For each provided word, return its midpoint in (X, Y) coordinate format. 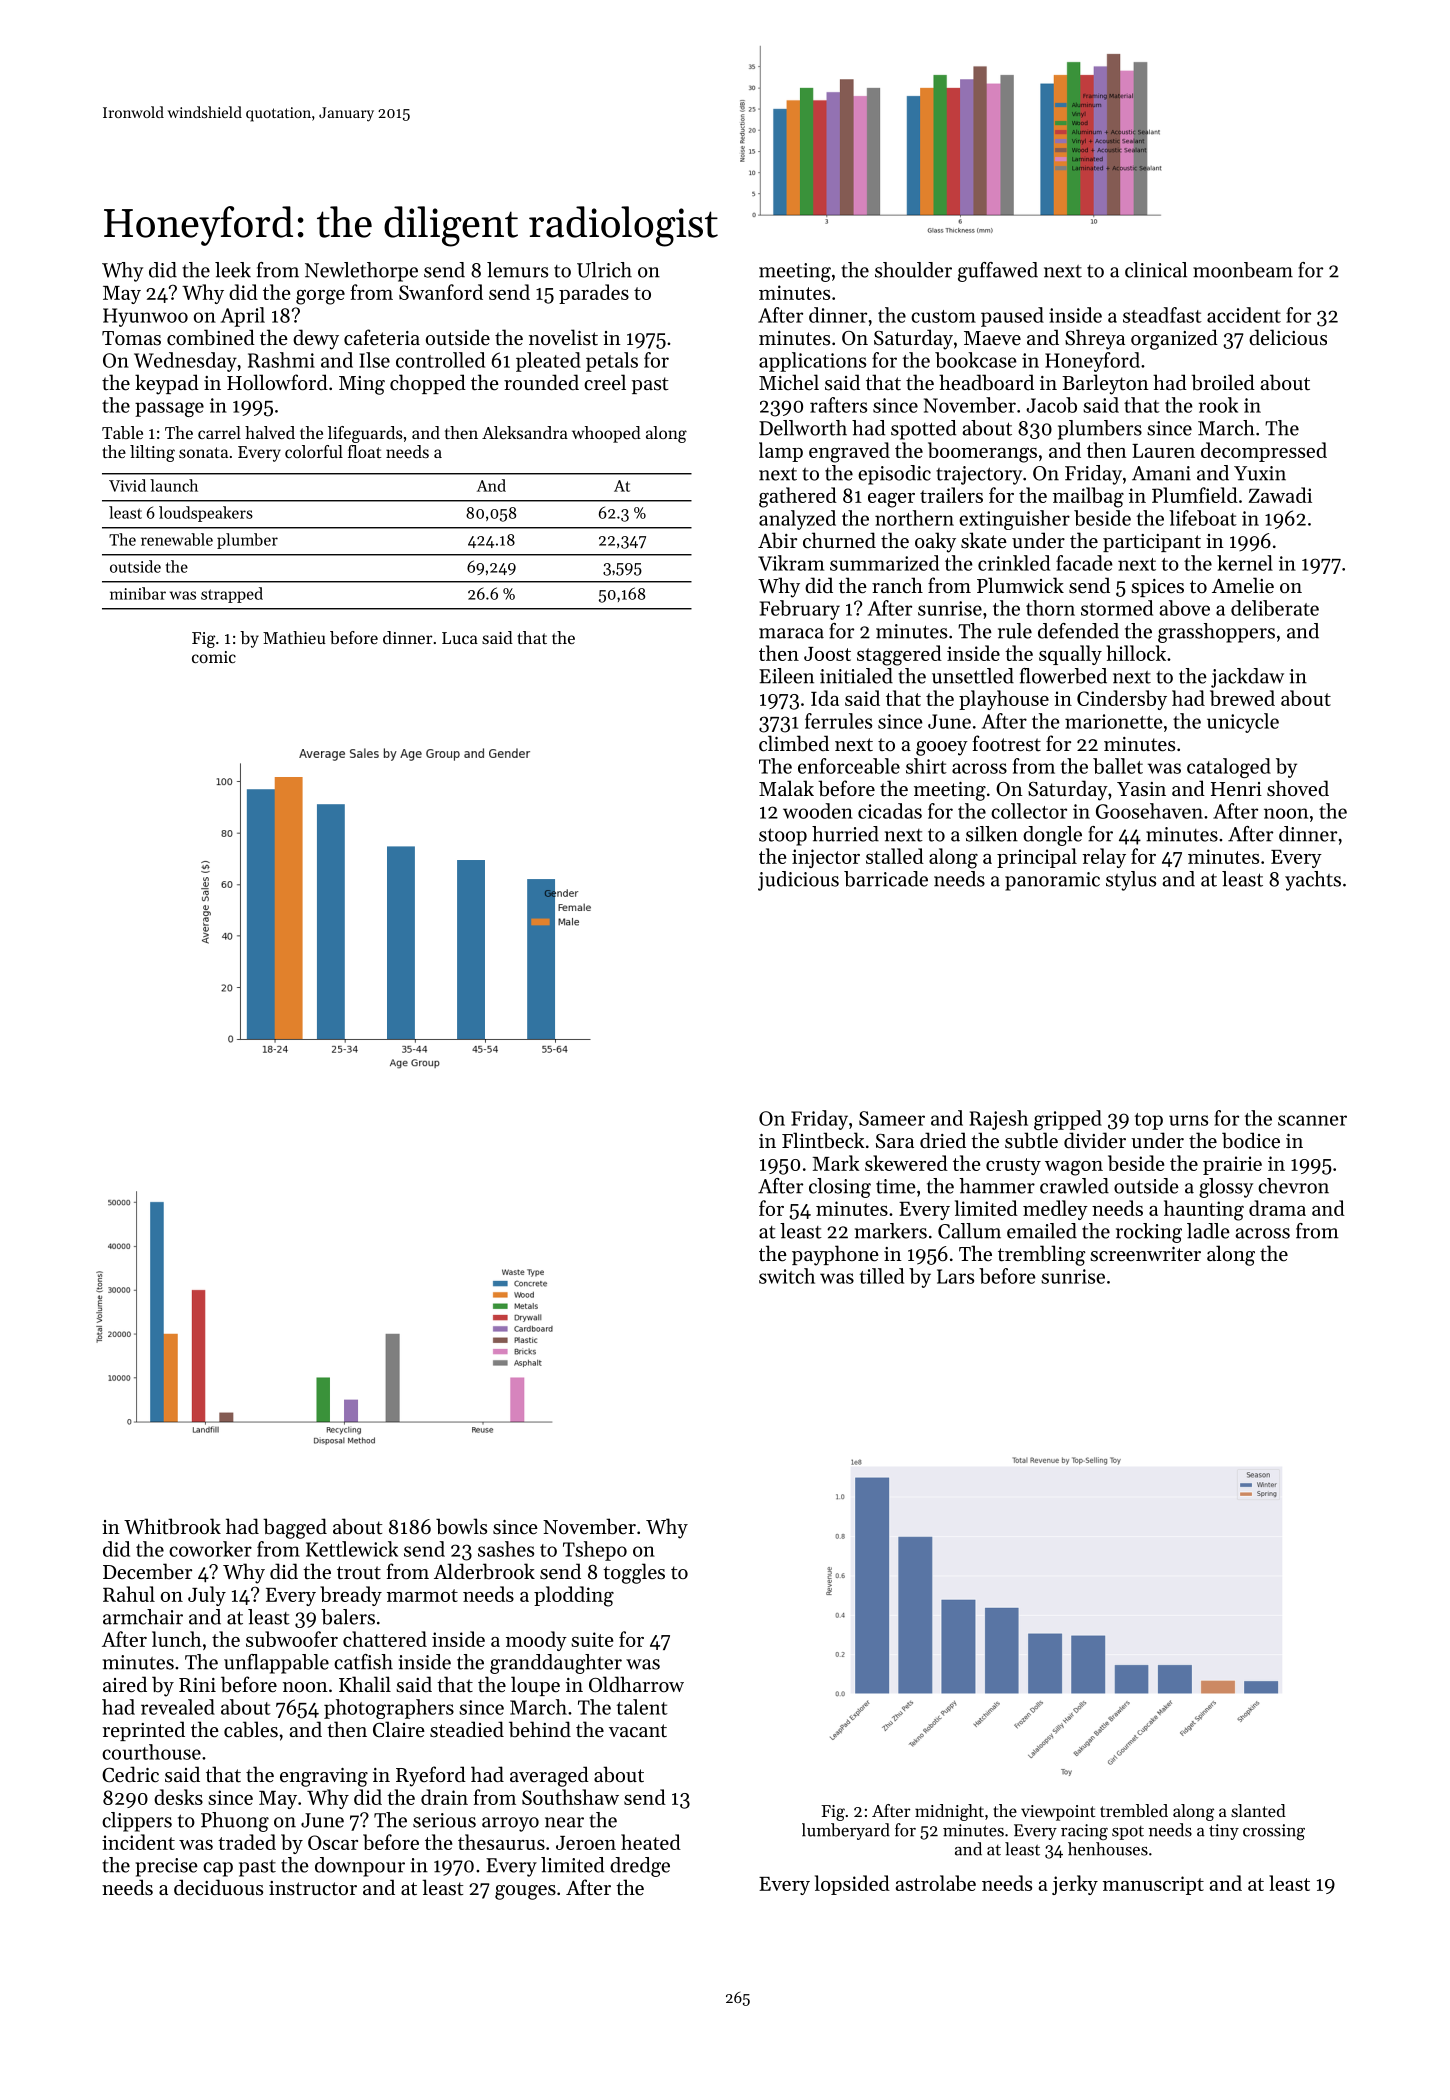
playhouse (1004, 700)
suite (592, 1639)
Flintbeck (823, 1140)
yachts (1313, 881)
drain (444, 1797)
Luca (460, 638)
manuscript (1153, 1885)
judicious (798, 881)
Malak (786, 788)
